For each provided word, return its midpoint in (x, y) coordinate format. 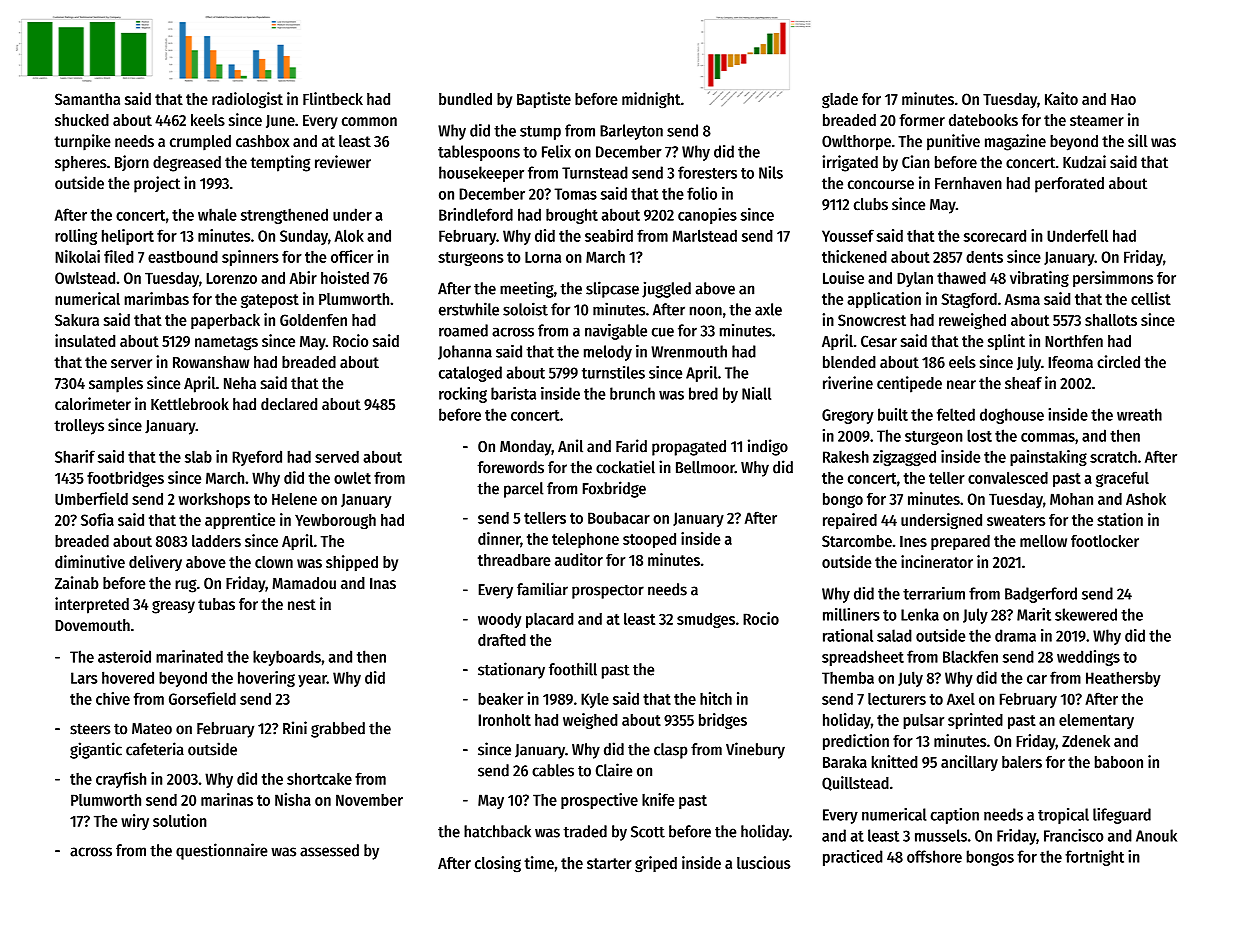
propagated (689, 448)
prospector (608, 592)
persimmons (1113, 279)
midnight (651, 100)
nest (302, 604)
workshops (214, 500)
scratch (1113, 456)
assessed (329, 850)
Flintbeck (333, 98)
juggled (666, 289)
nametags (226, 343)
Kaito (1061, 98)
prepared (960, 542)
